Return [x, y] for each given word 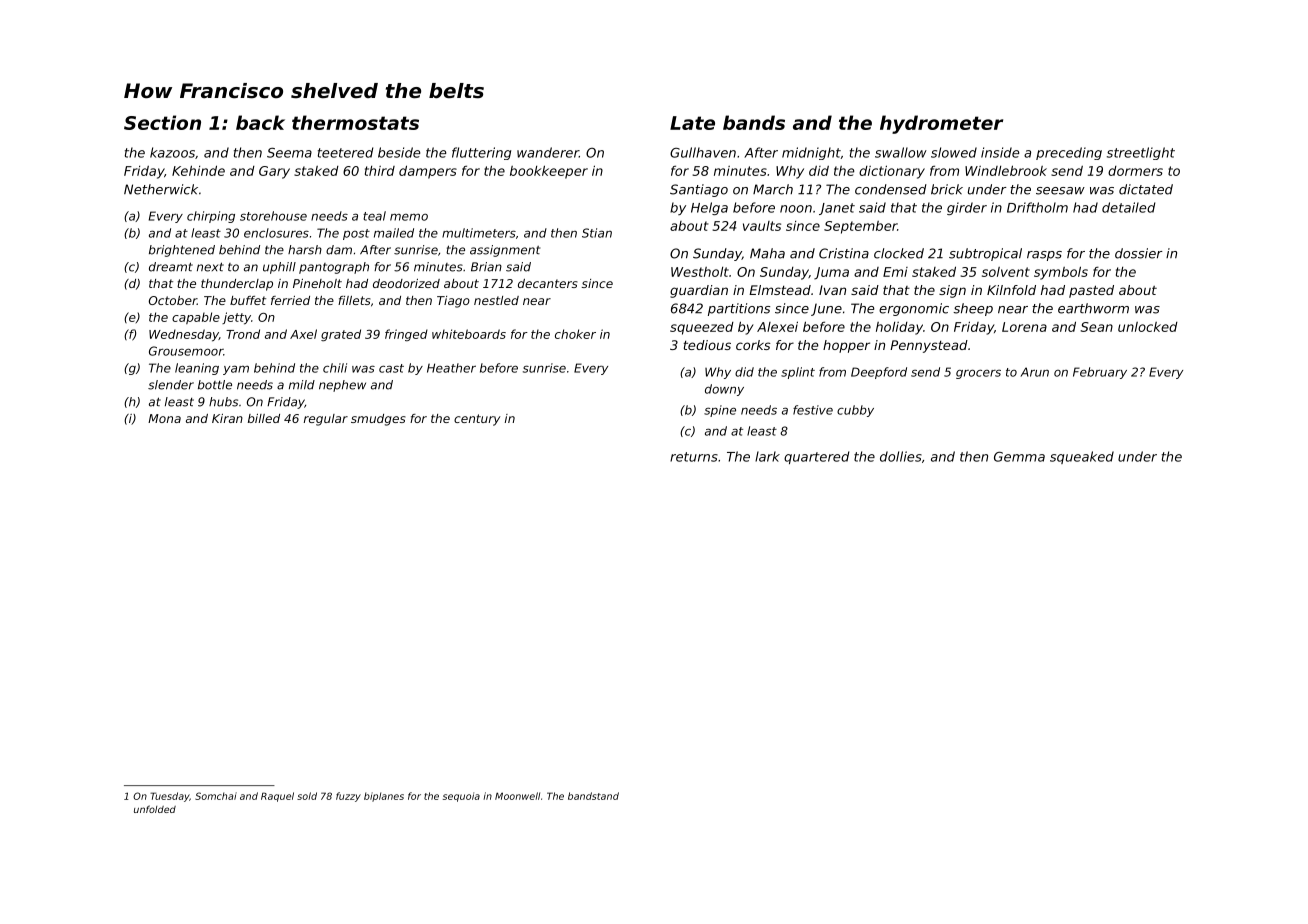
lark [767, 456]
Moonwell [517, 796]
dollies [901, 456]
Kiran [227, 418]
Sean [1096, 327]
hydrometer [941, 124]
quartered [816, 457]
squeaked [1082, 457]
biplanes [384, 797]
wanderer [548, 152]
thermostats [355, 122]
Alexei [777, 326]
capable [196, 318]
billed [264, 418]
